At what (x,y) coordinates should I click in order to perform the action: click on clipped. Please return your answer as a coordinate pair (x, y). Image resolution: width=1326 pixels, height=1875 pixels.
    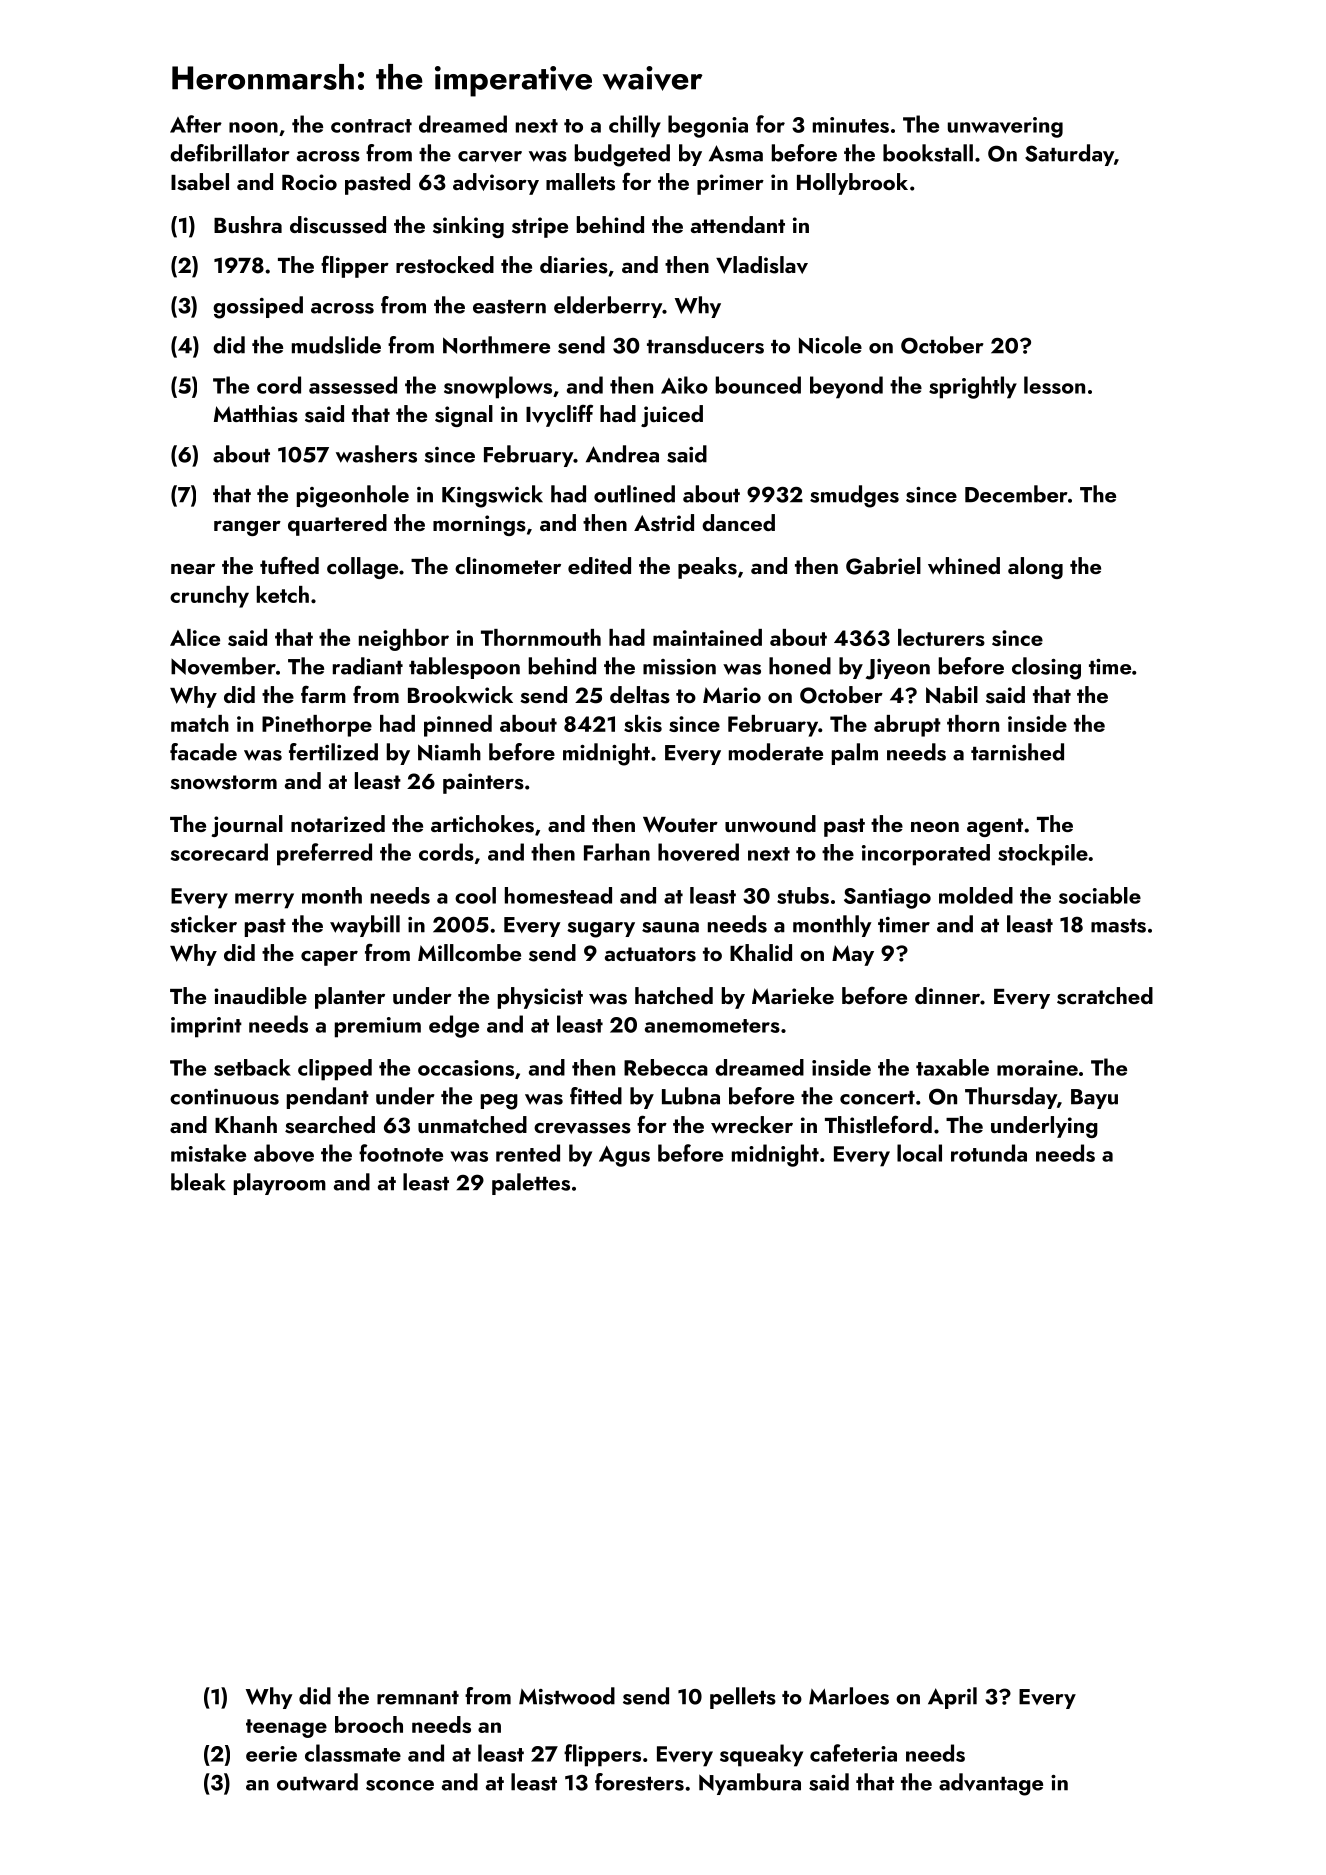
    Looking at the image, I should click on (335, 1070).
